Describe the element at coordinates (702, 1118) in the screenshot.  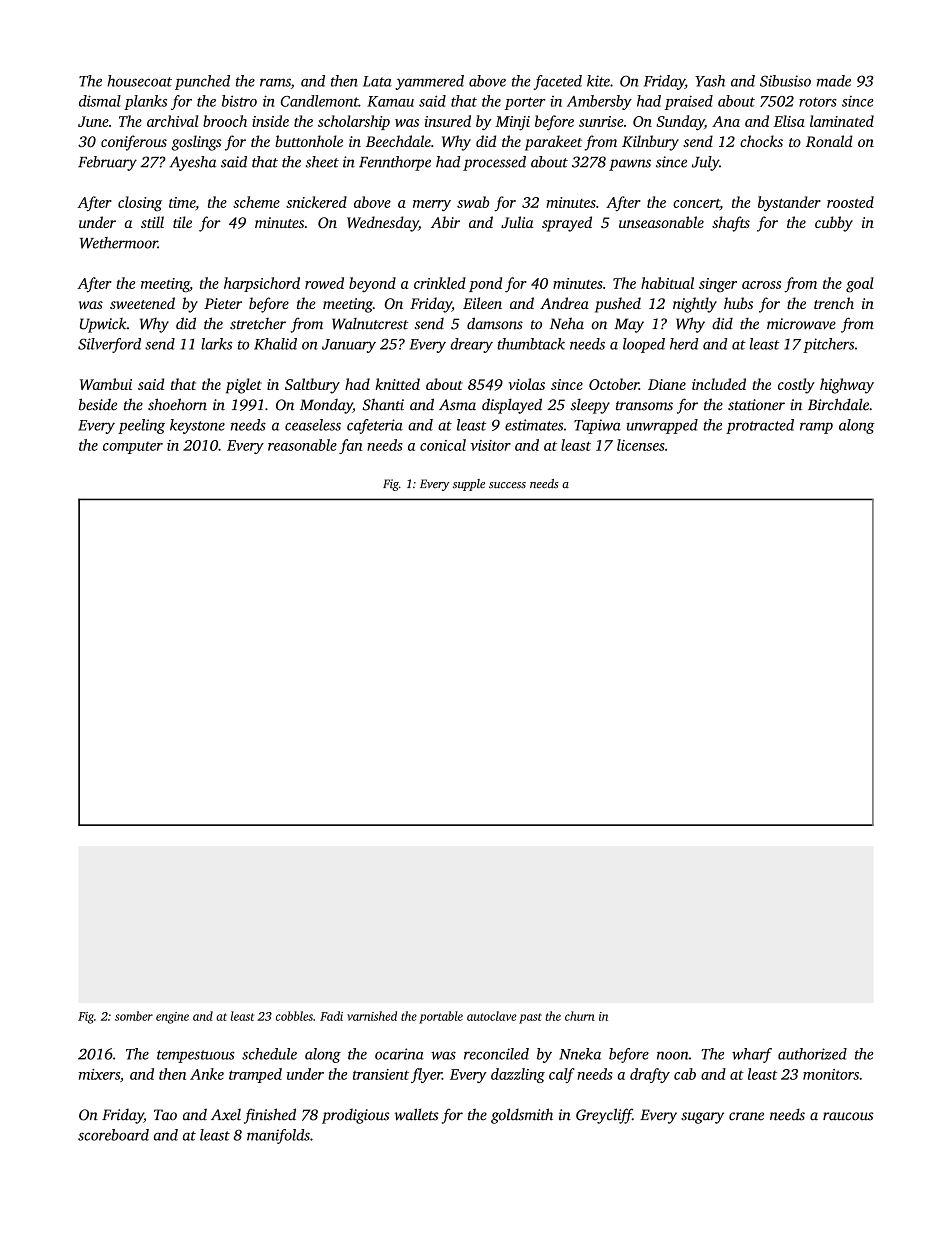
I see `sugary` at that location.
